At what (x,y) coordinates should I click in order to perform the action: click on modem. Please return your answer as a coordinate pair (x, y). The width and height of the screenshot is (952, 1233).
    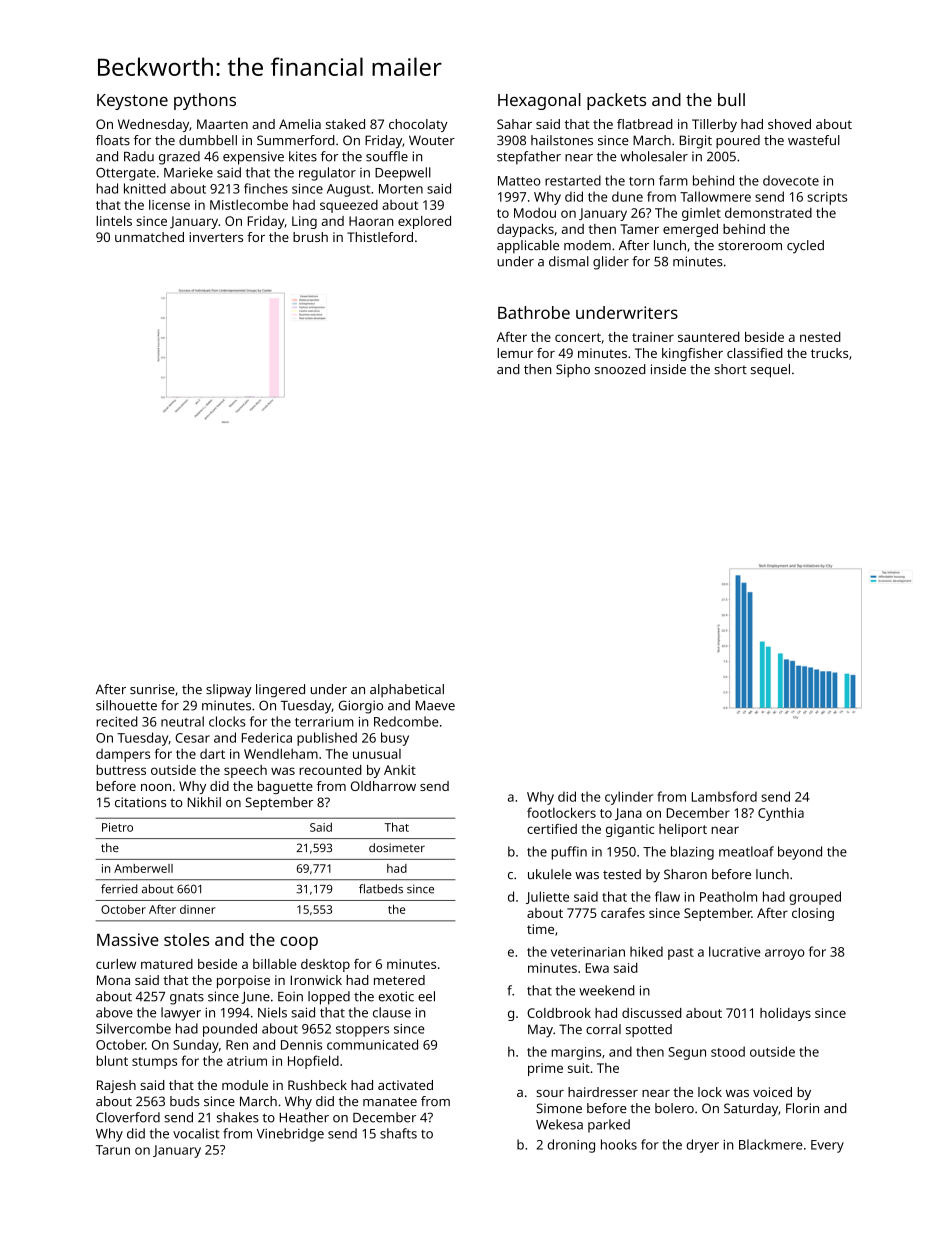
    Looking at the image, I should click on (587, 245).
